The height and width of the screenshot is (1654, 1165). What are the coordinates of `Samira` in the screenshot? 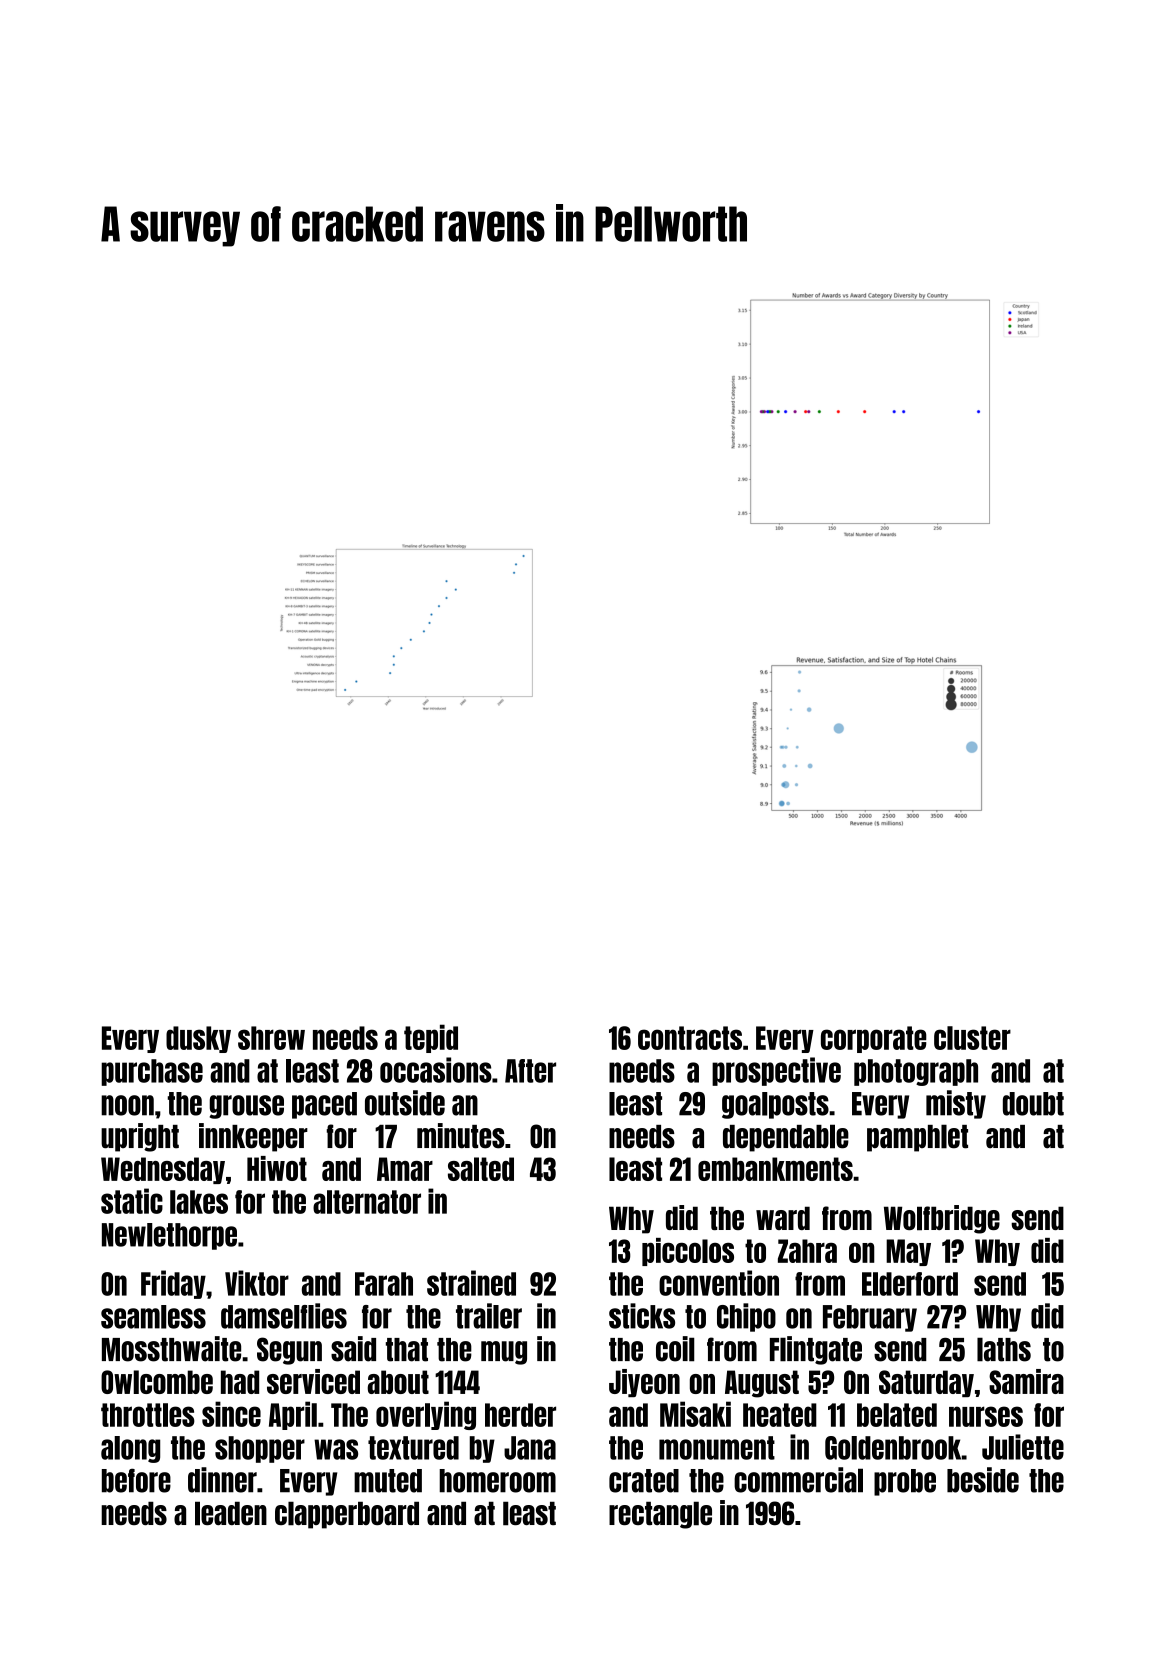 It's located at (1026, 1381).
